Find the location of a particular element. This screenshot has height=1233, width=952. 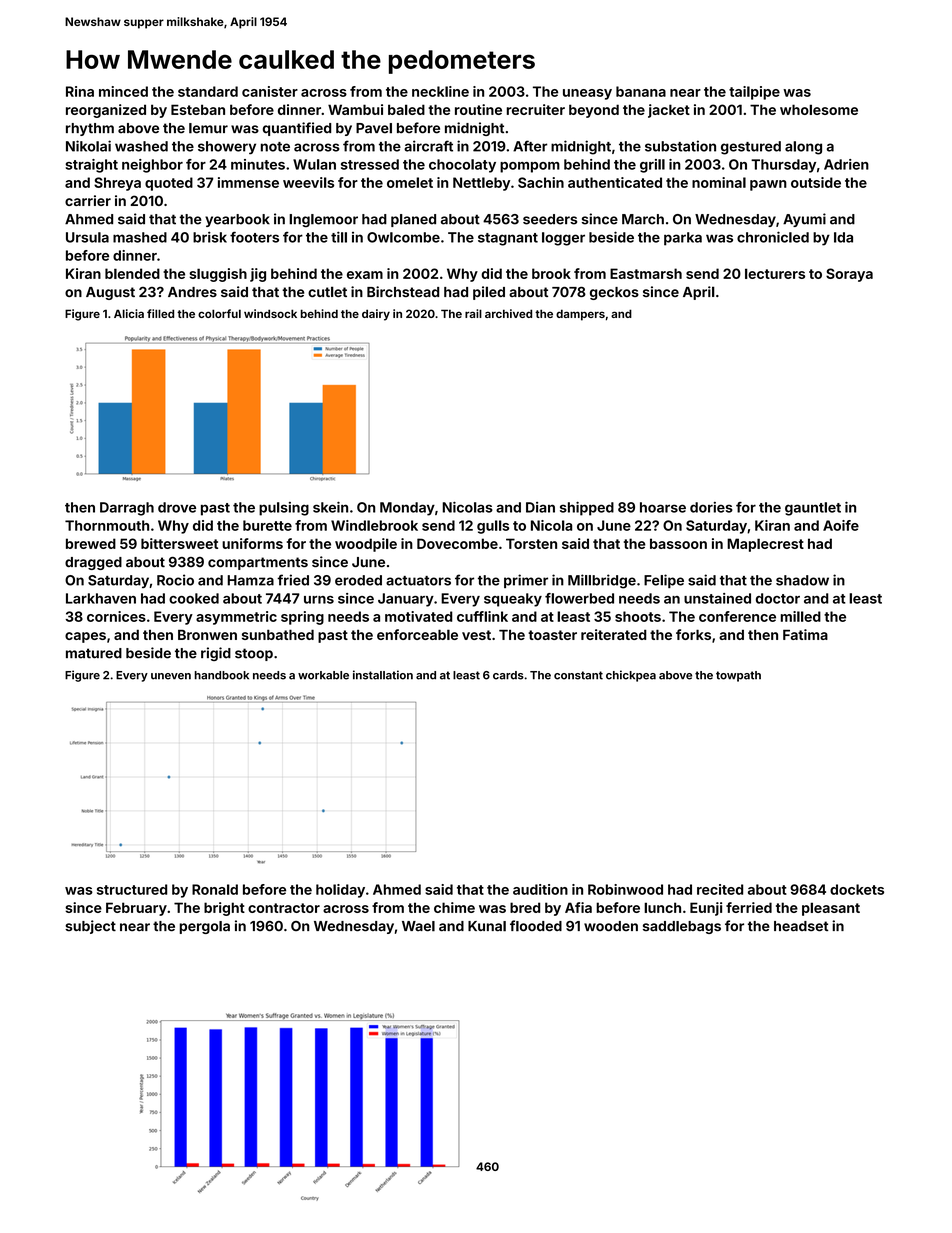

canister is located at coordinates (270, 91).
